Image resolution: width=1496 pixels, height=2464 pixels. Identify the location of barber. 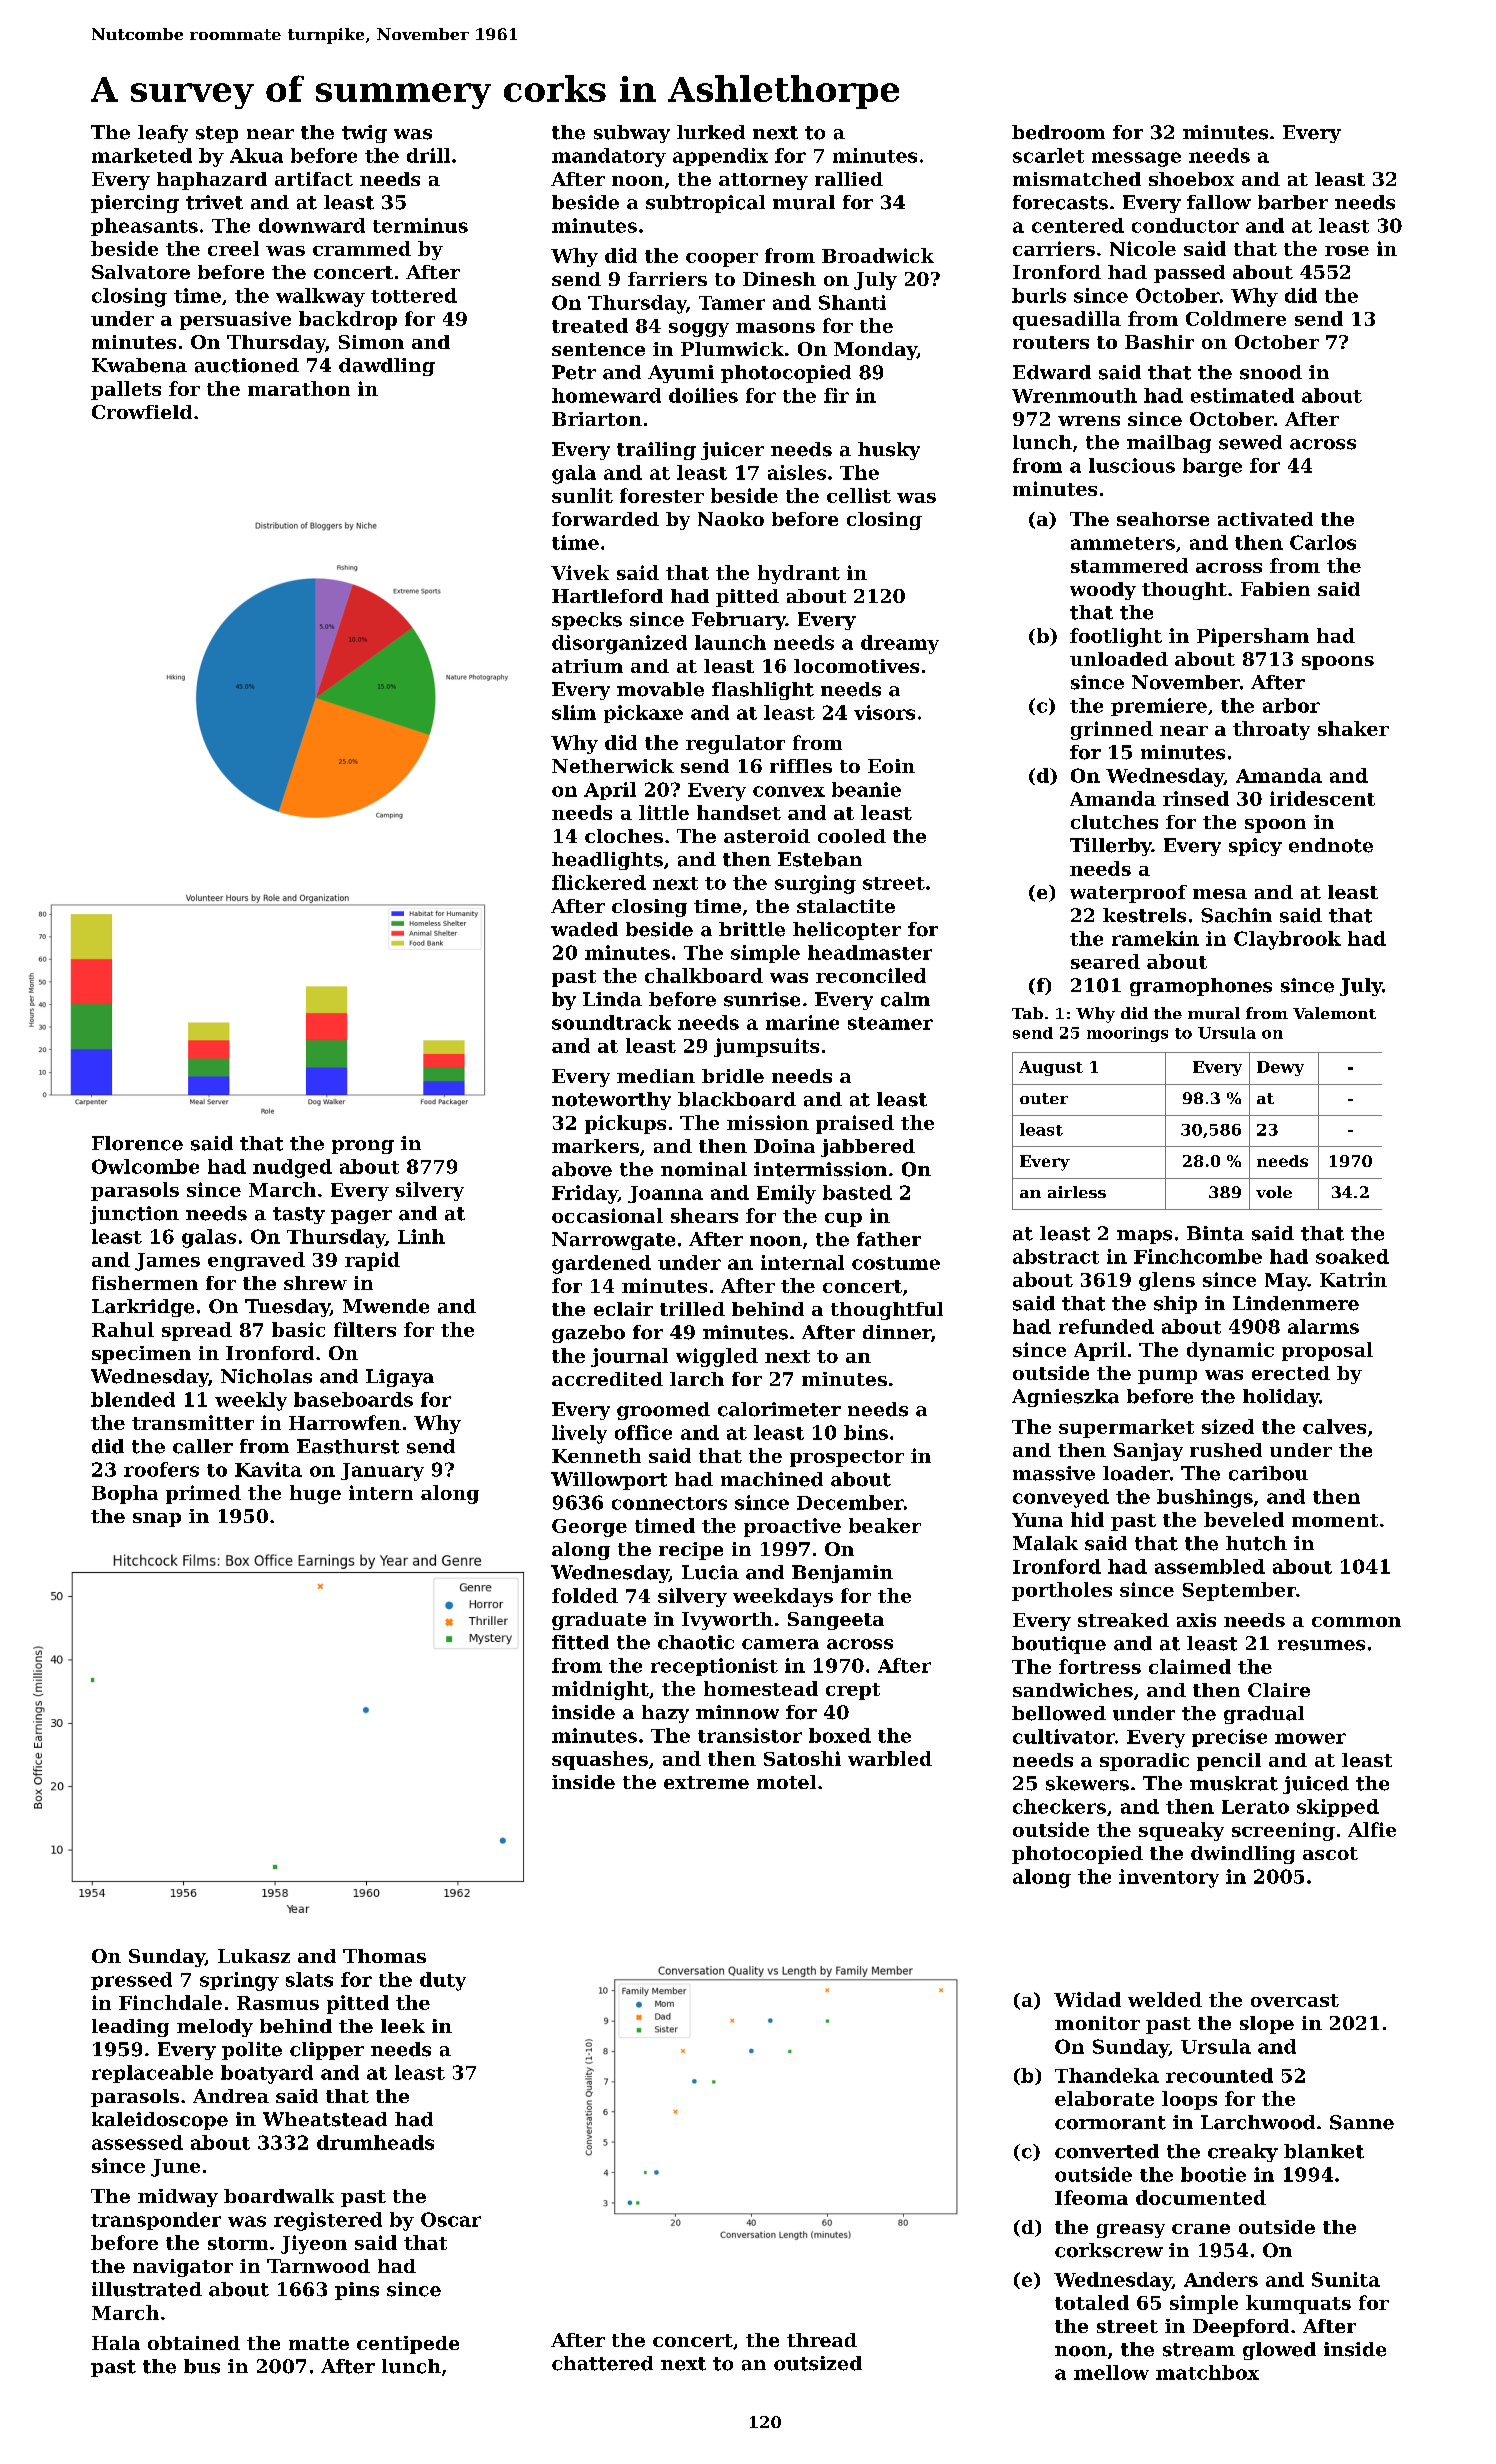
(1293, 202).
